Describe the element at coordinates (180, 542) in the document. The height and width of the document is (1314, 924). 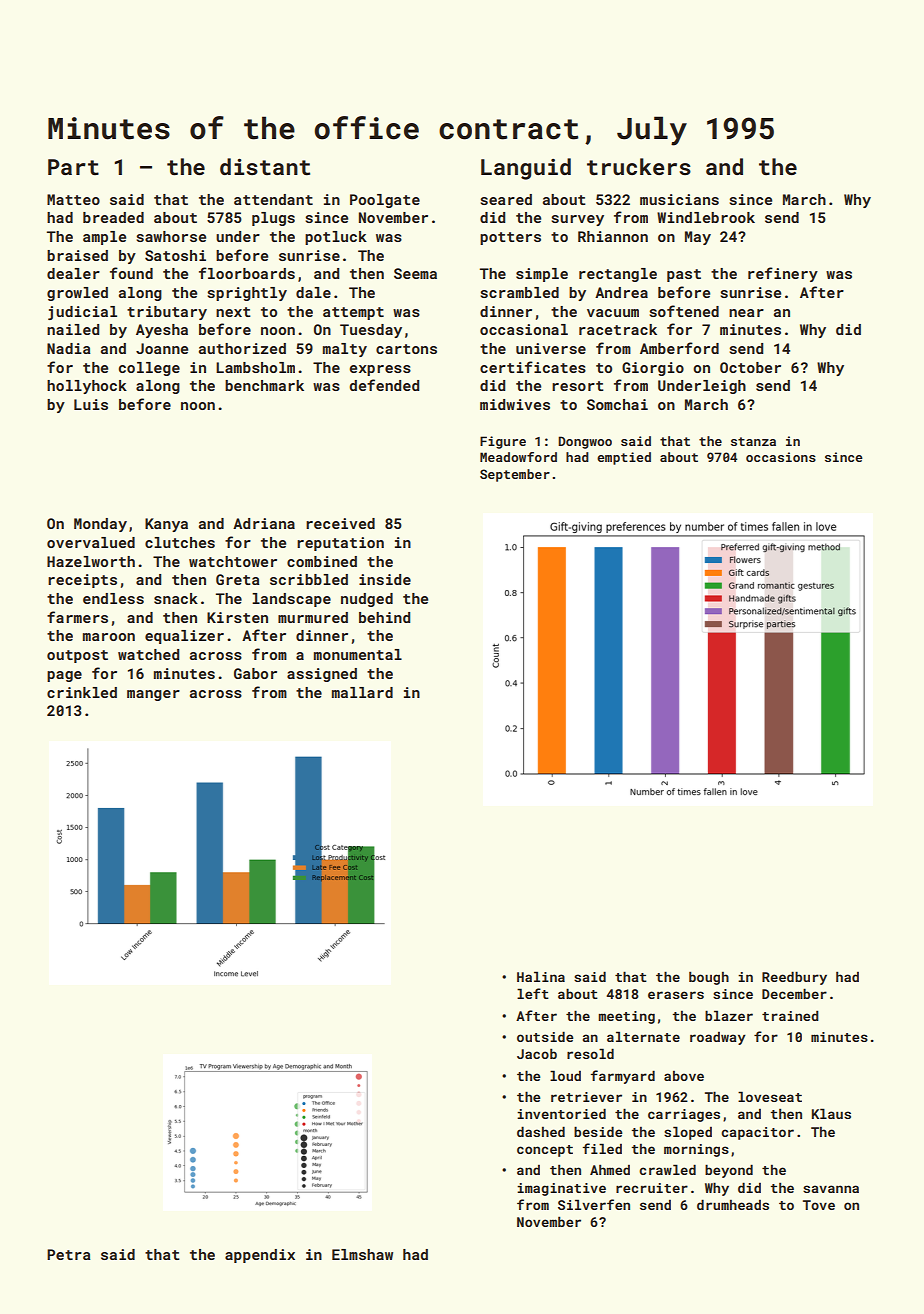
I see `clutches` at that location.
